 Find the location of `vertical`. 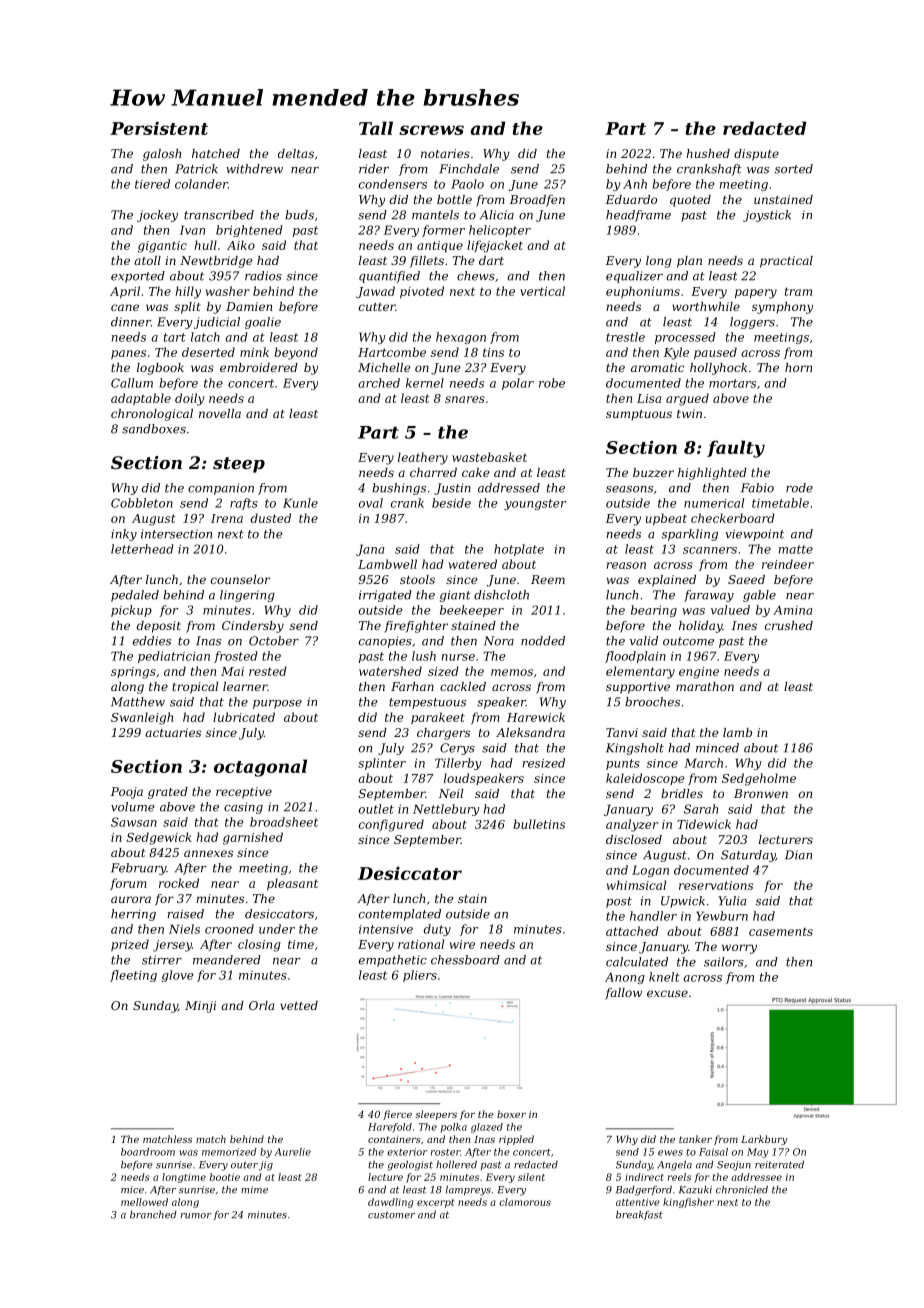

vertical is located at coordinates (542, 291).
